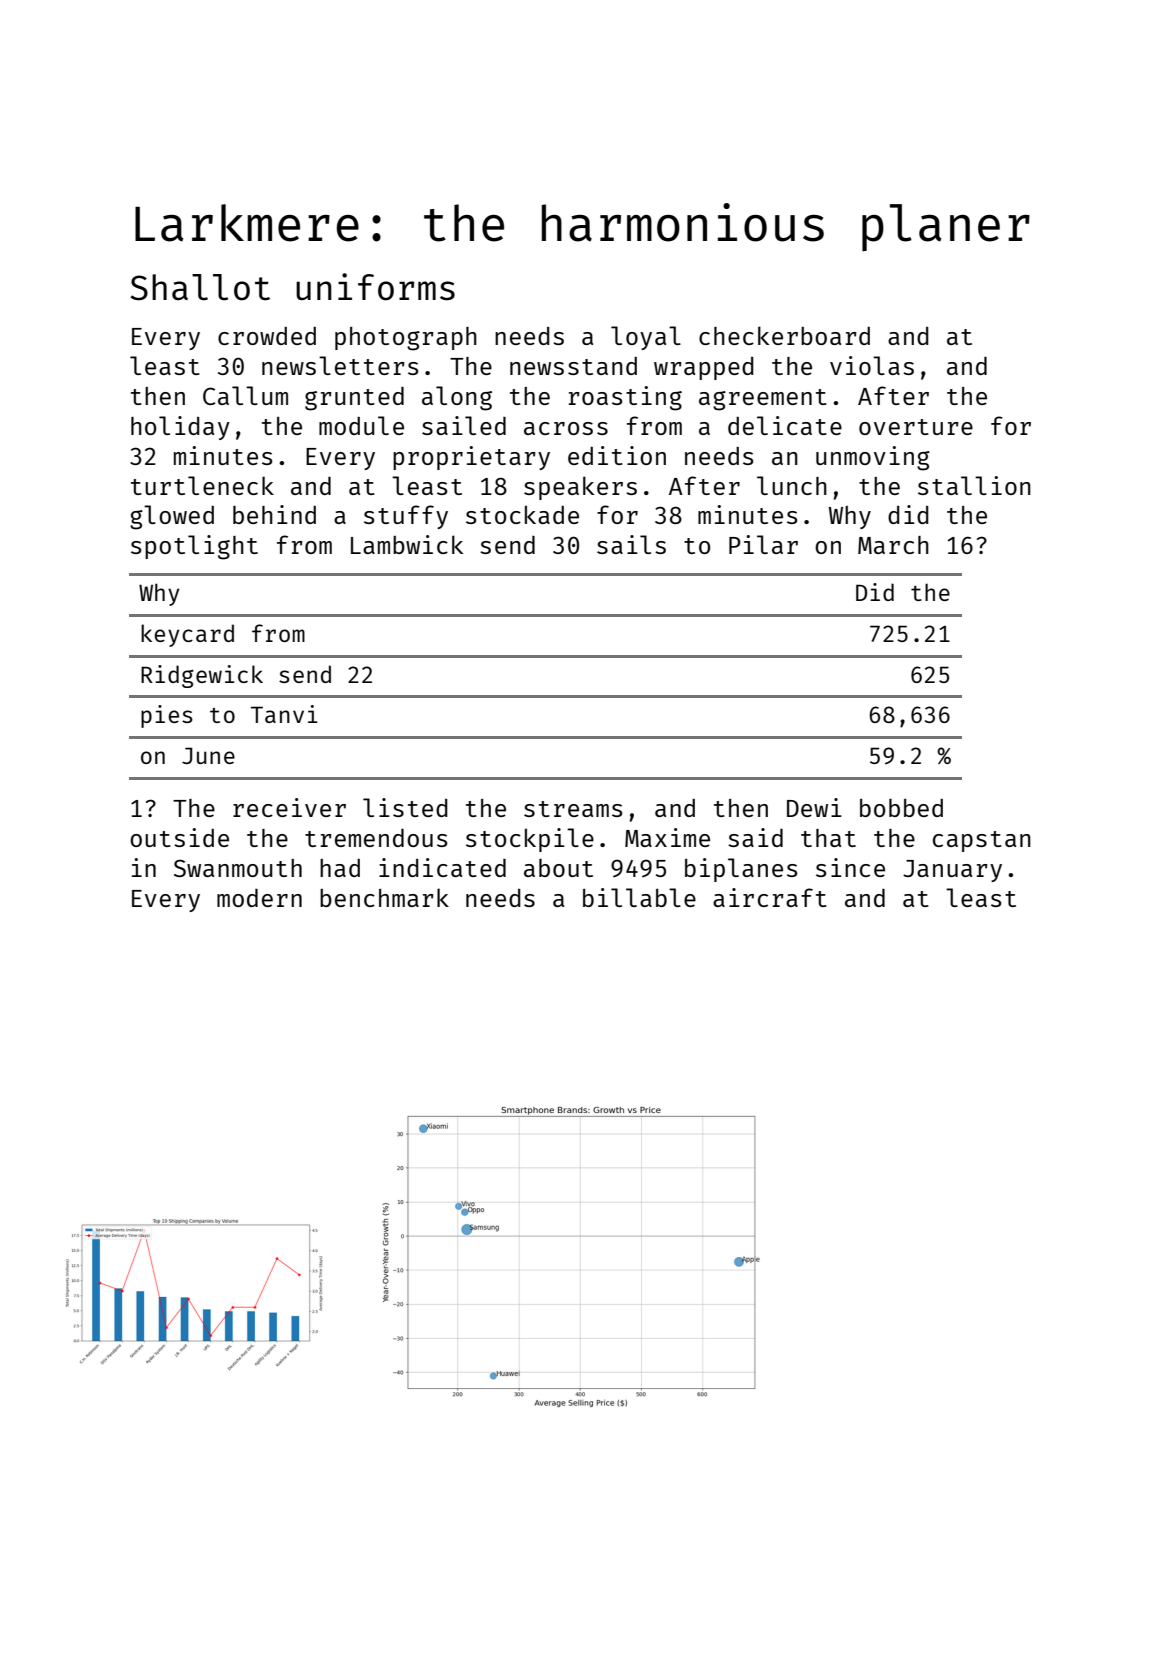  Describe the element at coordinates (617, 455) in the screenshot. I see `edition` at that location.
